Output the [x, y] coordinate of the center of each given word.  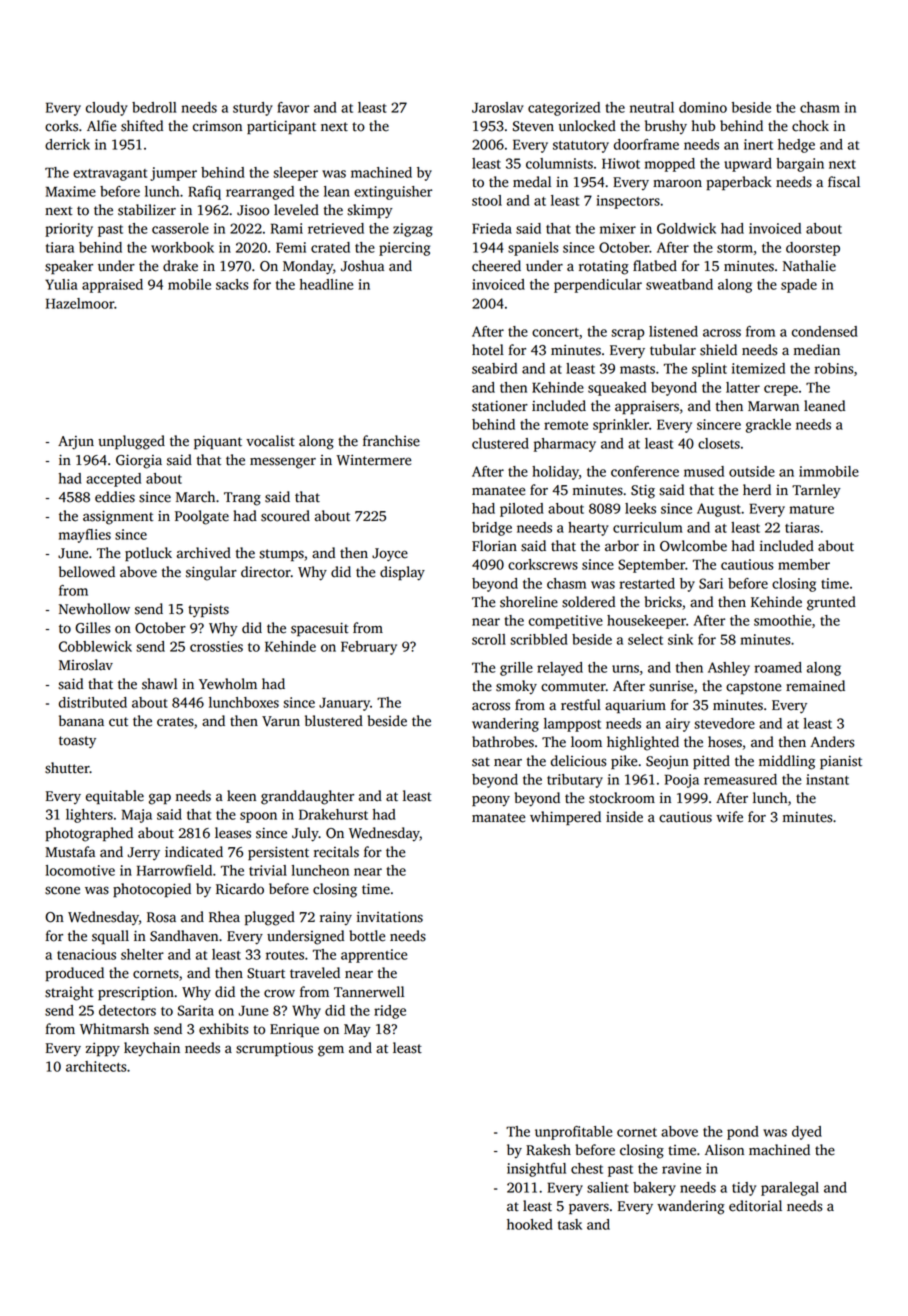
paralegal [790, 1189]
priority [69, 230]
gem [331, 1051]
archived [204, 553]
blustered [334, 721]
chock [810, 126]
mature [811, 509]
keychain [152, 1049]
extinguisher [393, 193]
